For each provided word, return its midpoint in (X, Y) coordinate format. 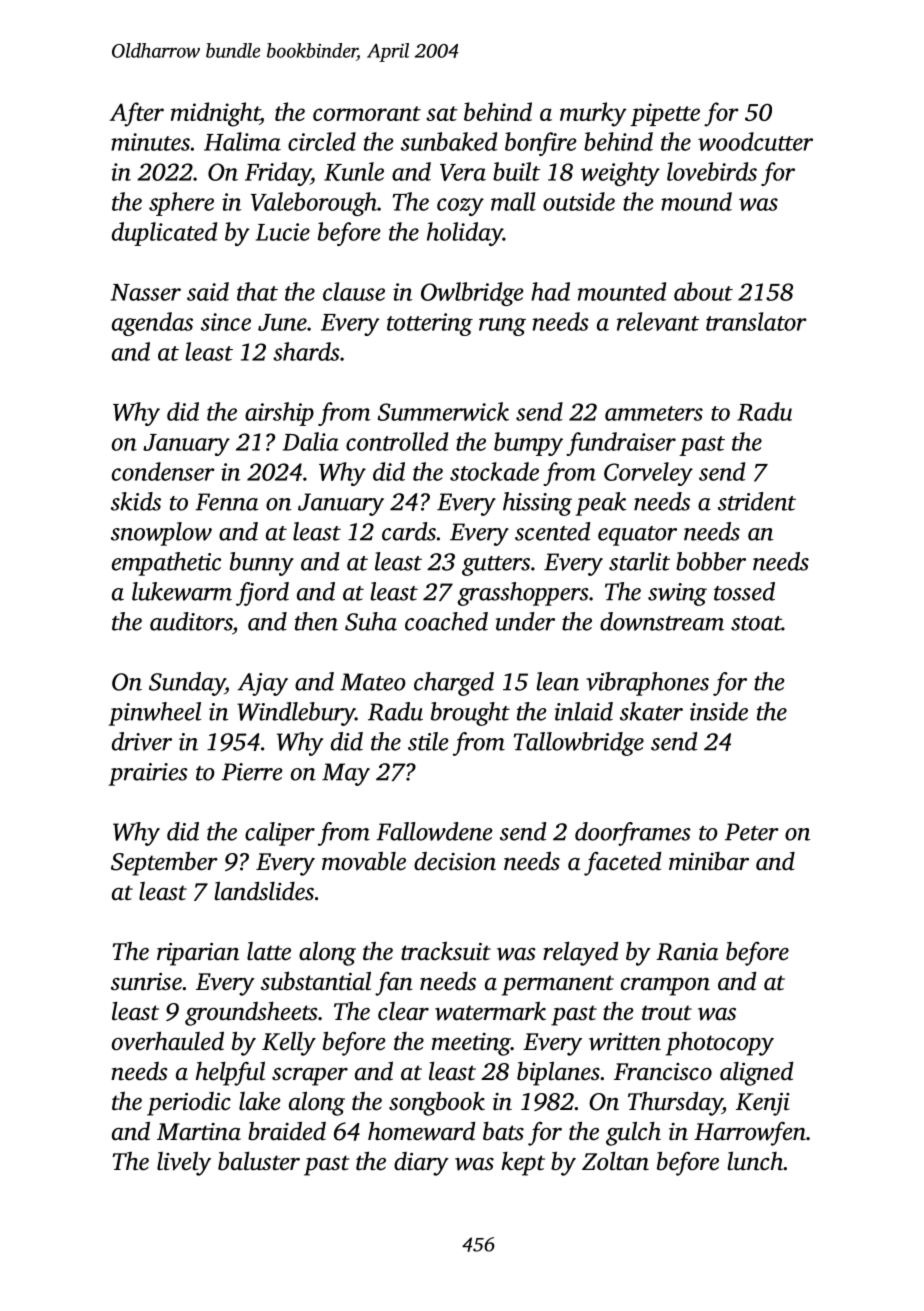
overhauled (168, 1041)
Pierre (252, 772)
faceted (622, 863)
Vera (463, 172)
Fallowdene (434, 831)
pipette (665, 114)
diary (421, 1164)
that (257, 291)
